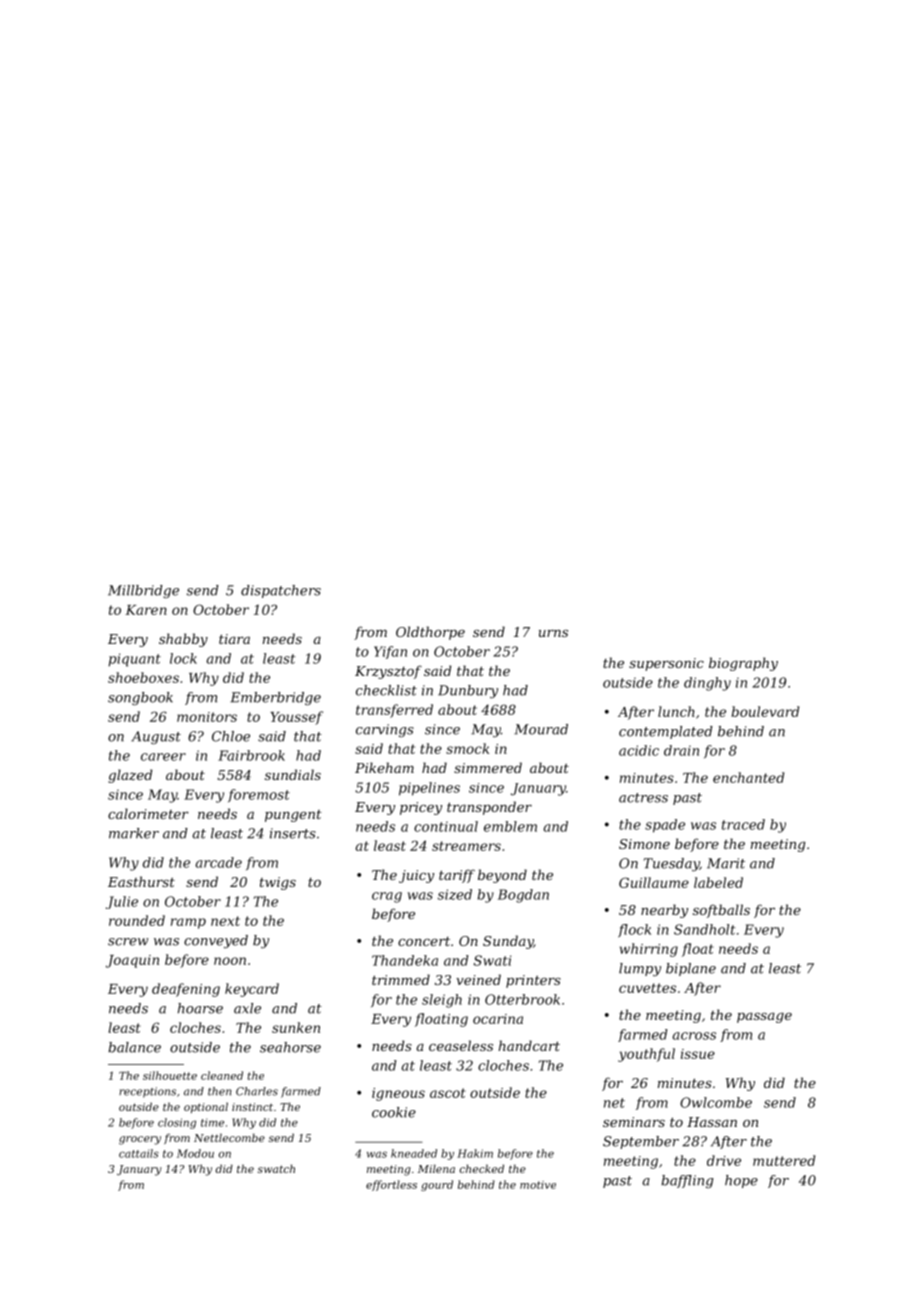  What do you see at coordinates (718, 882) in the image?
I see `labeled` at bounding box center [718, 882].
